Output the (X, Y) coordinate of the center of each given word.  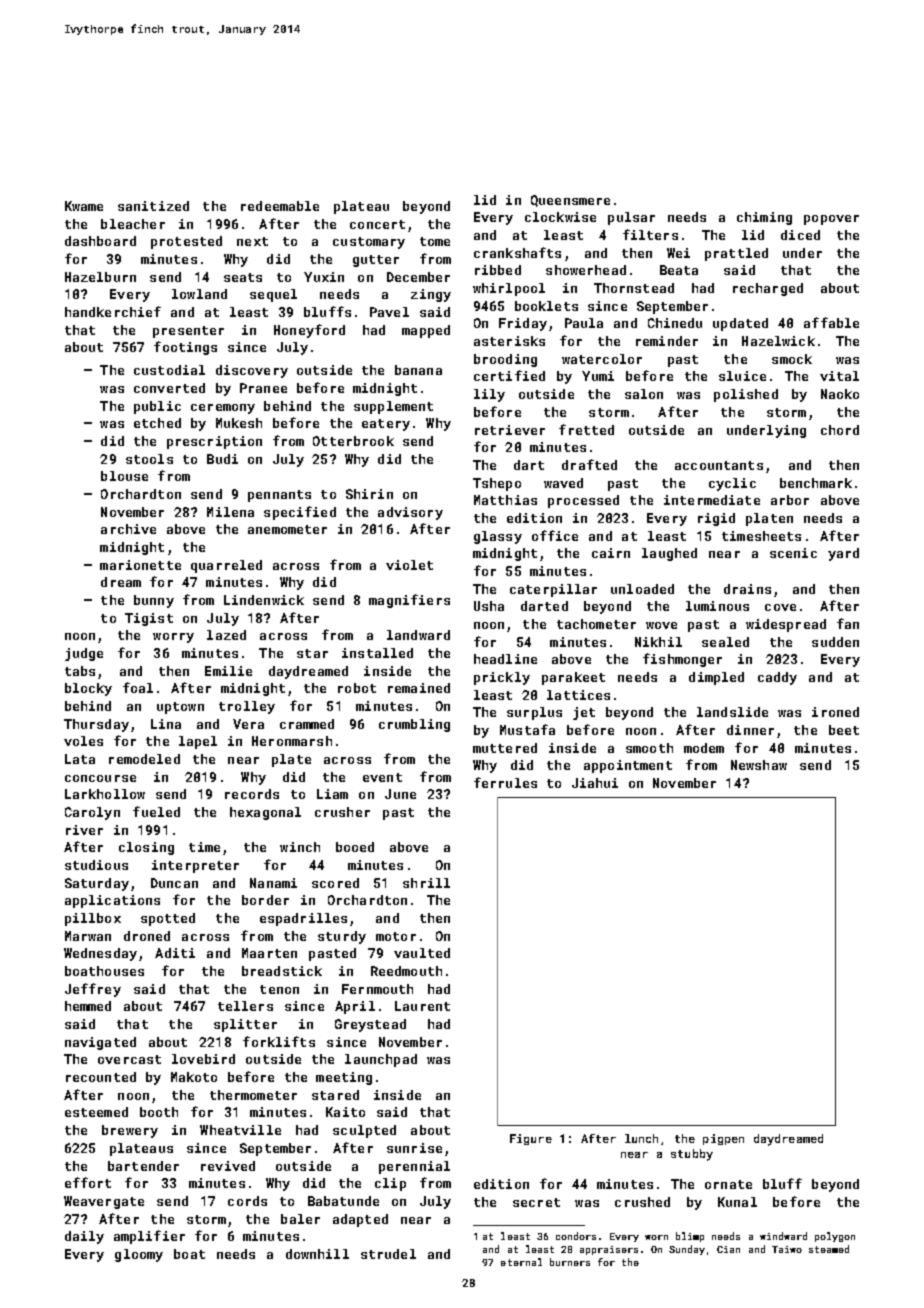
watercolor (602, 359)
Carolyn (92, 813)
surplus (534, 713)
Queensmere (570, 201)
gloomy (139, 1255)
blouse (124, 476)
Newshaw (759, 765)
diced (800, 235)
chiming (764, 218)
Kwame (84, 206)
